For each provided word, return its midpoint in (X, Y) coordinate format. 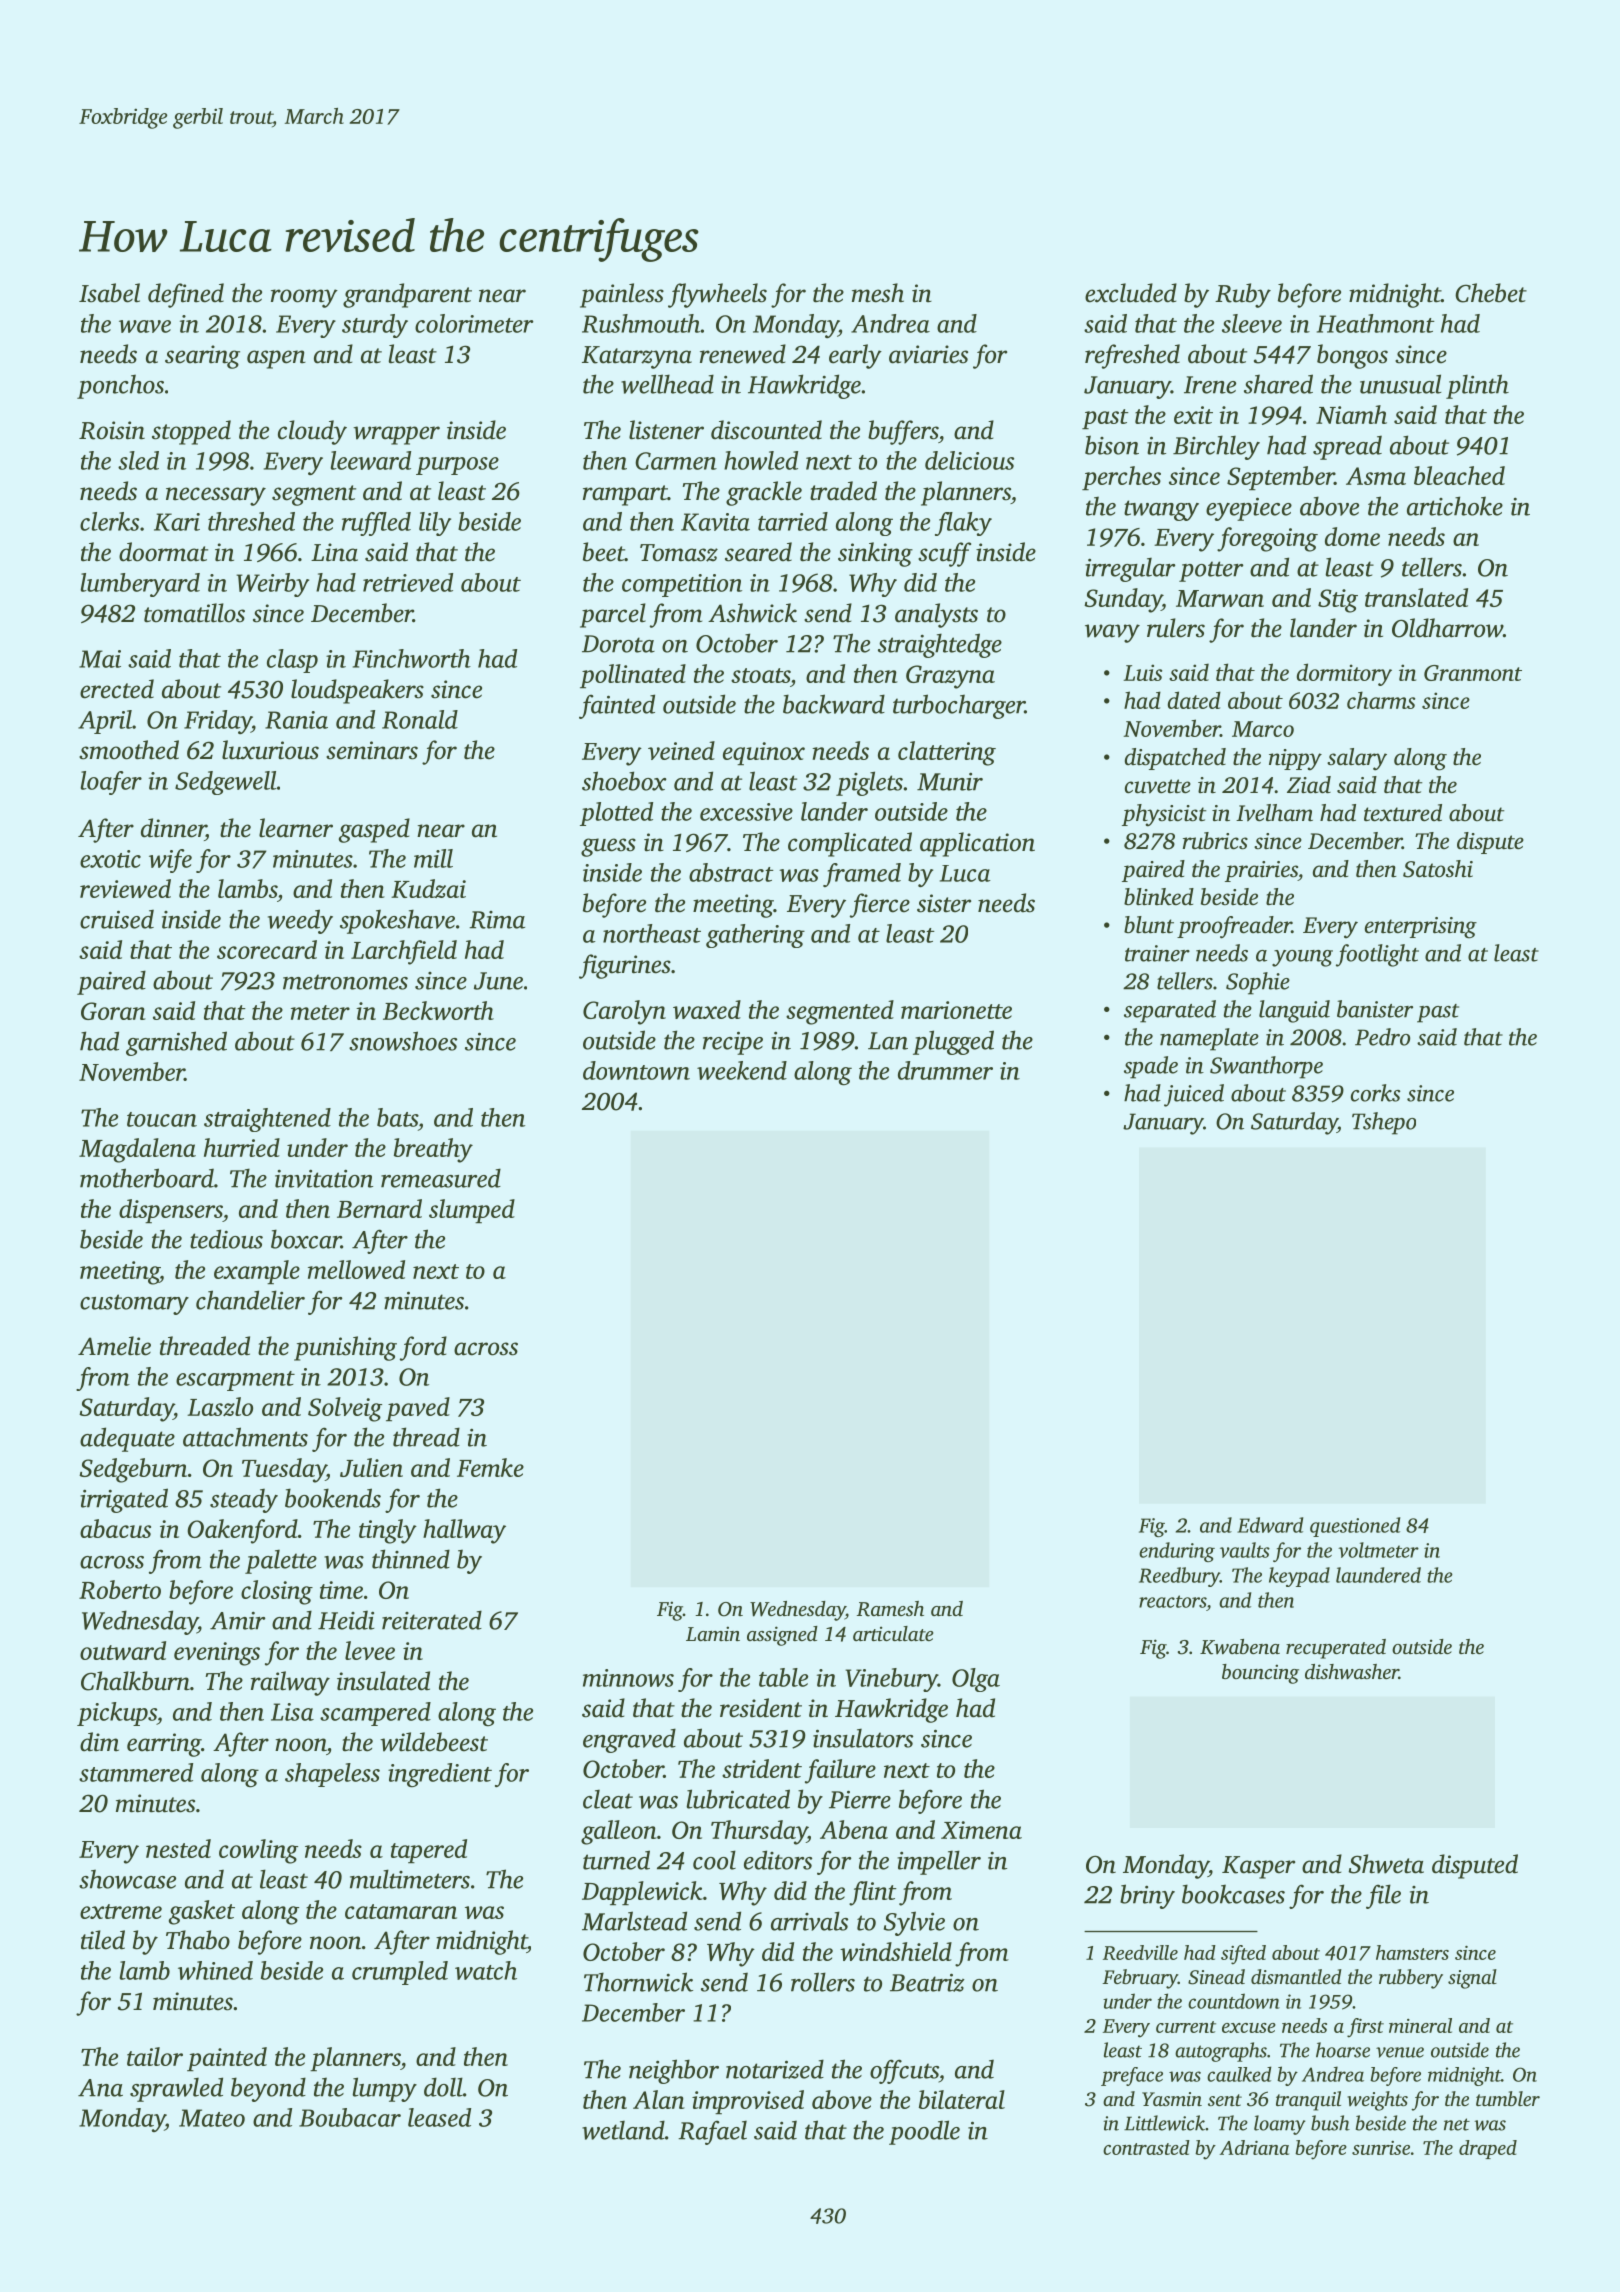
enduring (1177, 1552)
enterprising (1421, 928)
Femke (490, 1467)
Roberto (120, 1589)
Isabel (109, 293)
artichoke (1455, 506)
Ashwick (752, 613)
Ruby (1243, 295)
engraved (629, 1740)
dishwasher (1352, 1672)
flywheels (717, 295)
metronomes (345, 982)
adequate (127, 1439)
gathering (755, 936)
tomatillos (194, 613)
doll (443, 2087)
